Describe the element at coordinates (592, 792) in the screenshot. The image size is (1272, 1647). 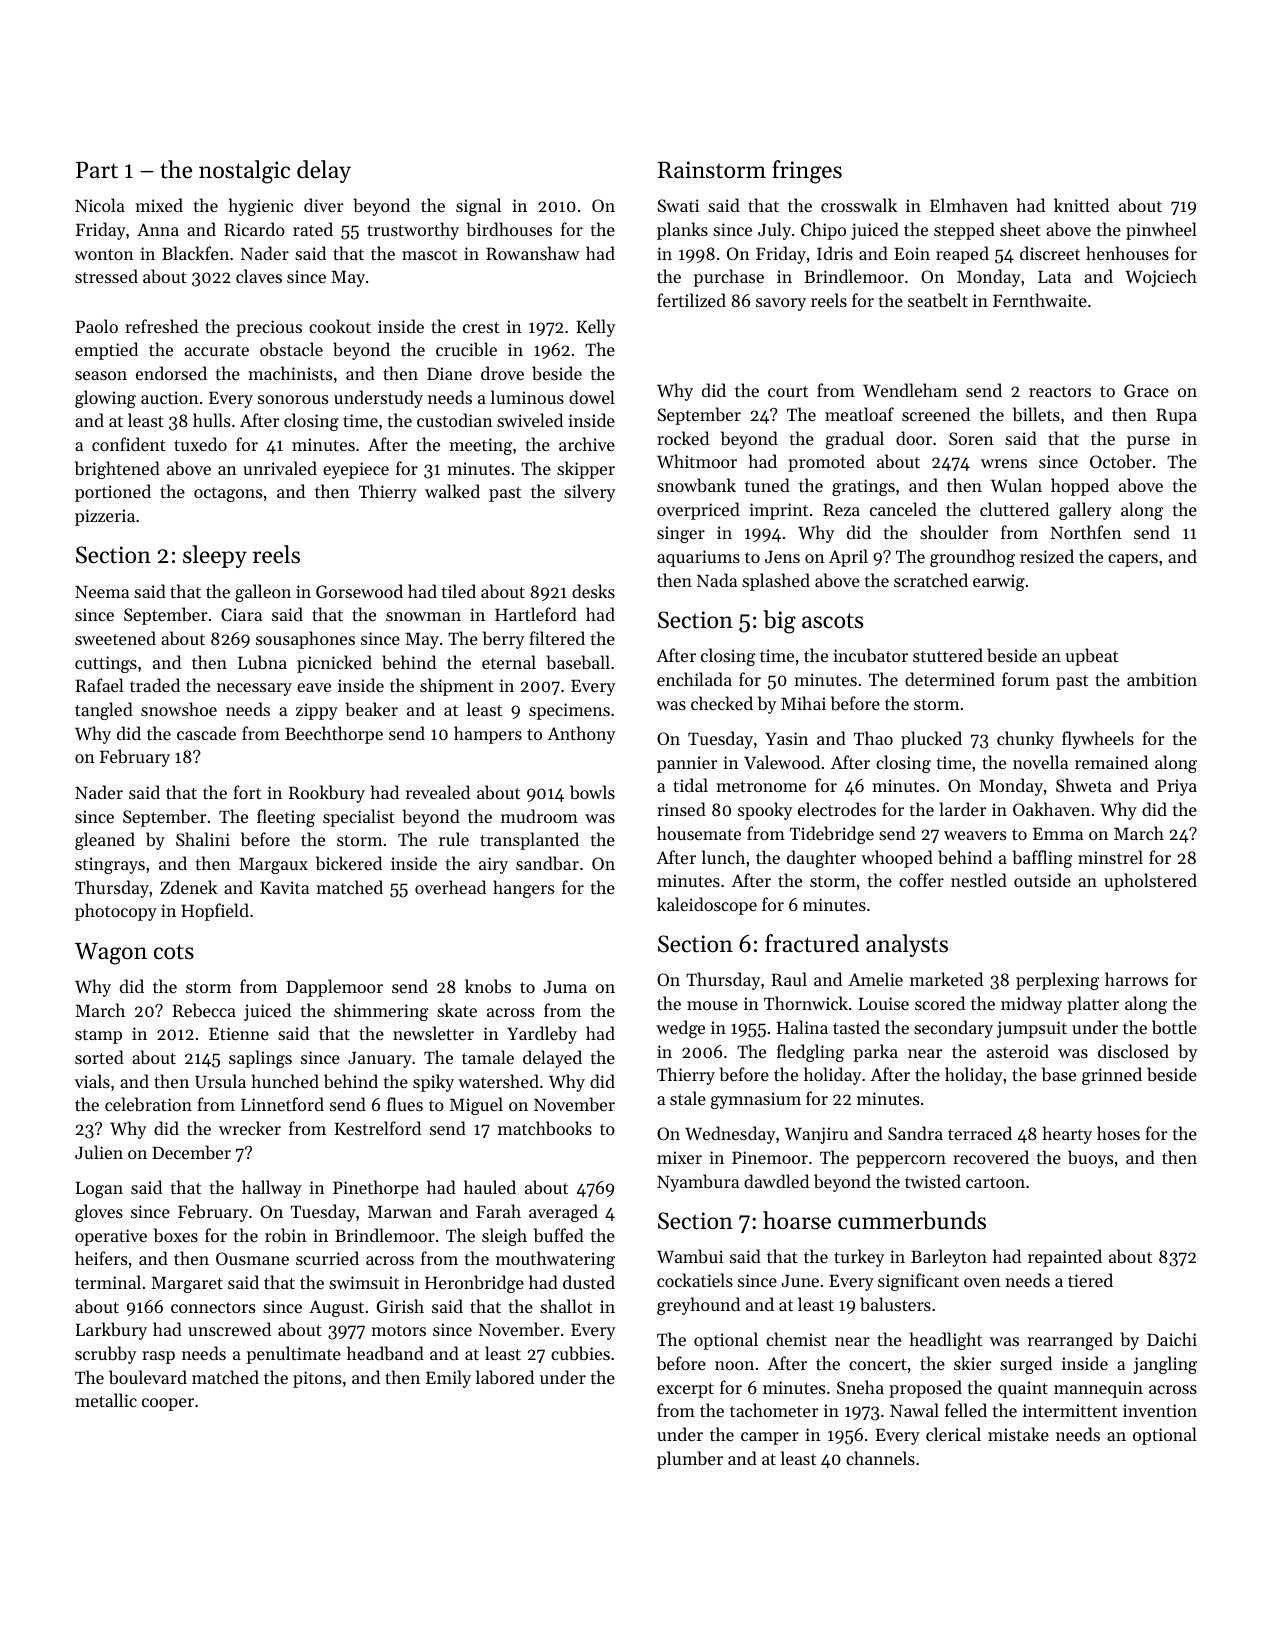
I see `bowls` at that location.
